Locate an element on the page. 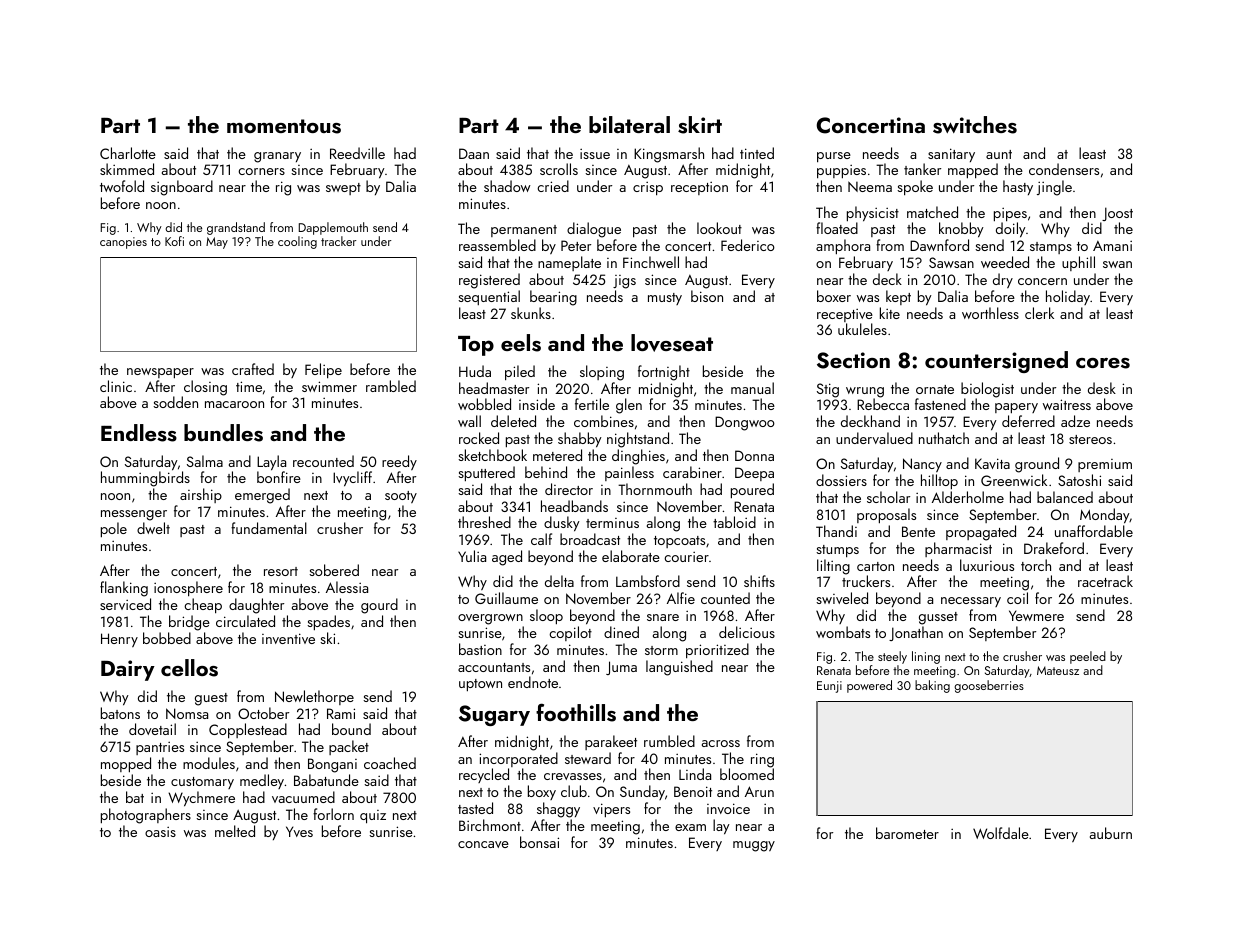  Yves is located at coordinates (299, 831).
